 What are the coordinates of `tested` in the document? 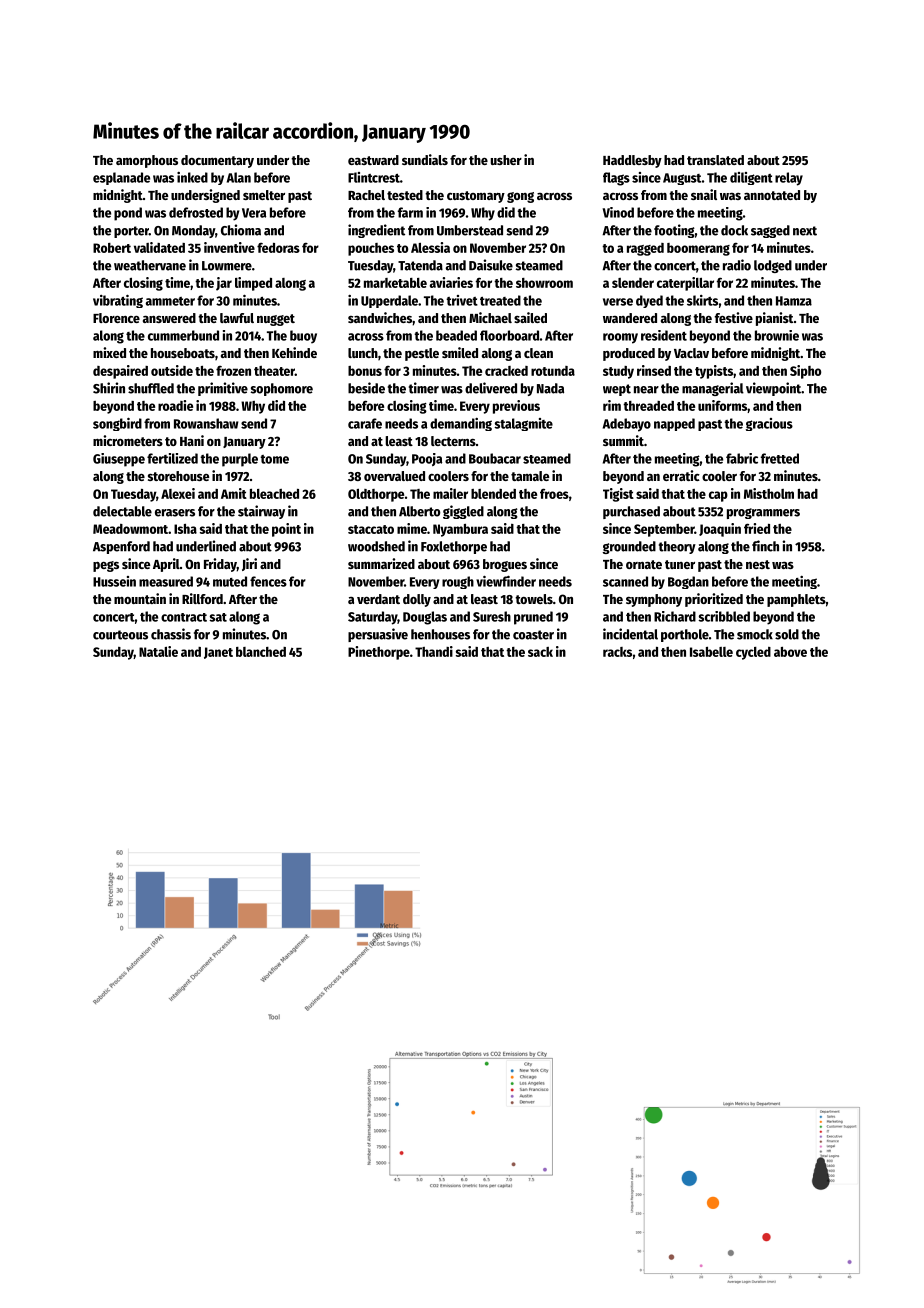 It's located at (405, 195).
